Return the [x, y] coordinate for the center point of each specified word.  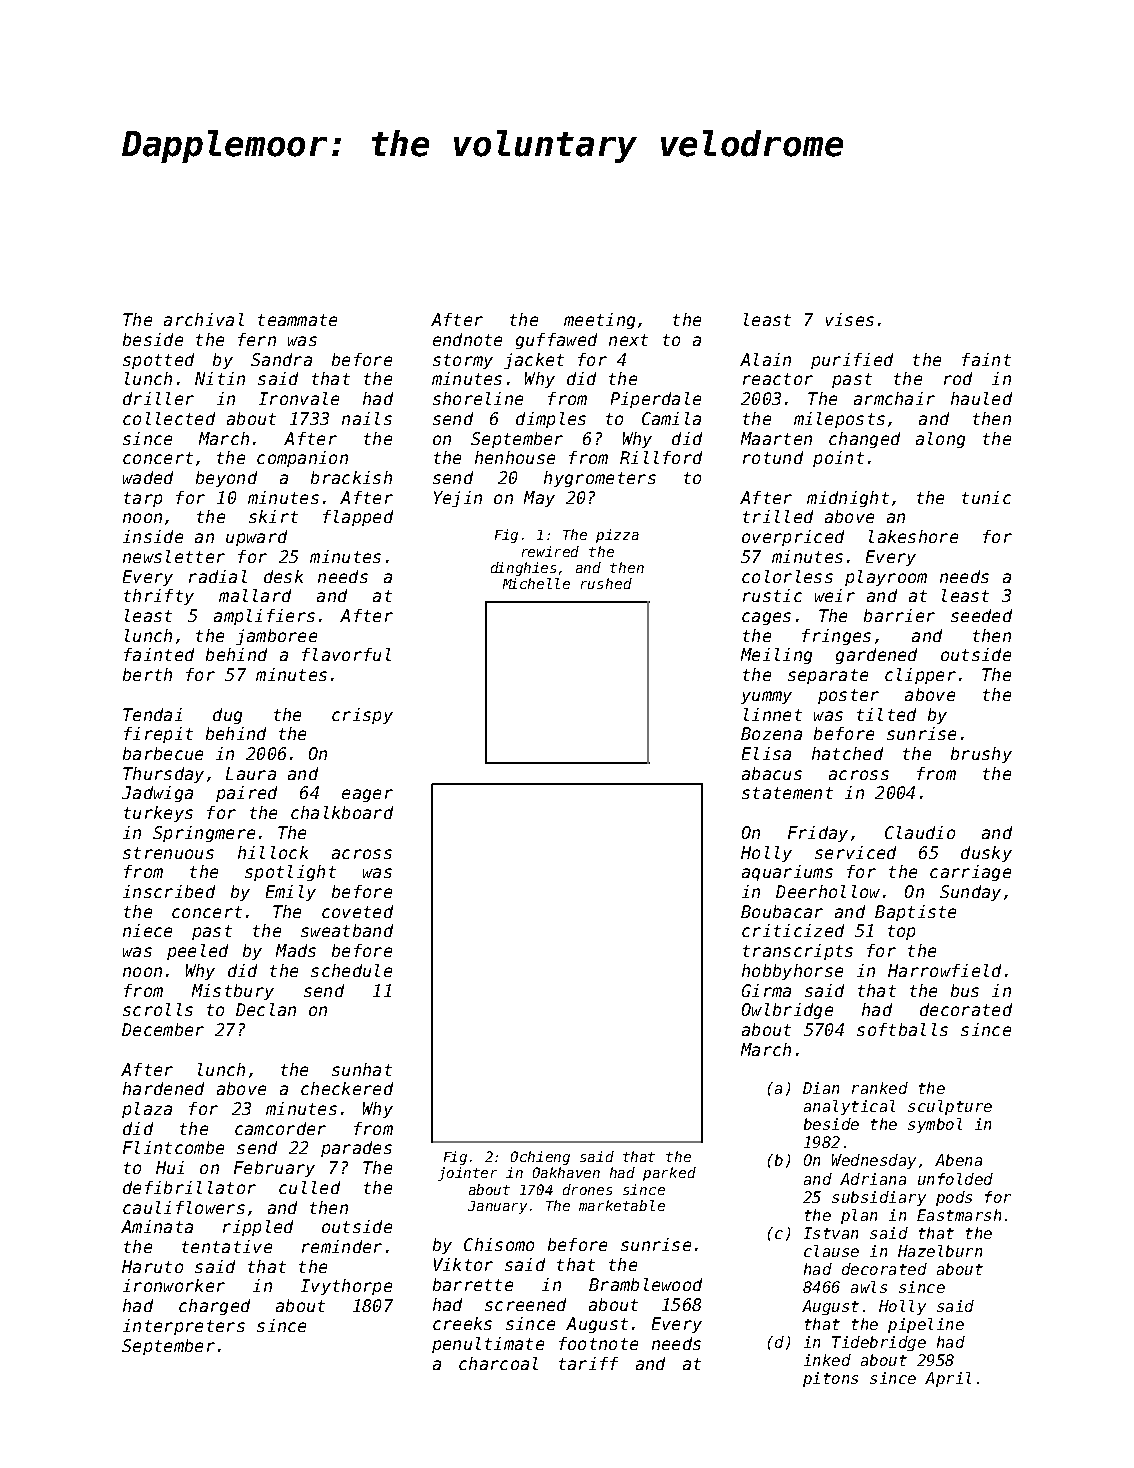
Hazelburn [940, 1251]
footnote [598, 1343]
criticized [793, 930]
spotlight [290, 873]
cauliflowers [184, 1207]
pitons [830, 1379]
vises [850, 319]
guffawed [556, 341]
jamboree [276, 637]
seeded [981, 615]
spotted [158, 361]
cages [766, 618]
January [497, 1207]
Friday [818, 834]
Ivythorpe [346, 1287]
